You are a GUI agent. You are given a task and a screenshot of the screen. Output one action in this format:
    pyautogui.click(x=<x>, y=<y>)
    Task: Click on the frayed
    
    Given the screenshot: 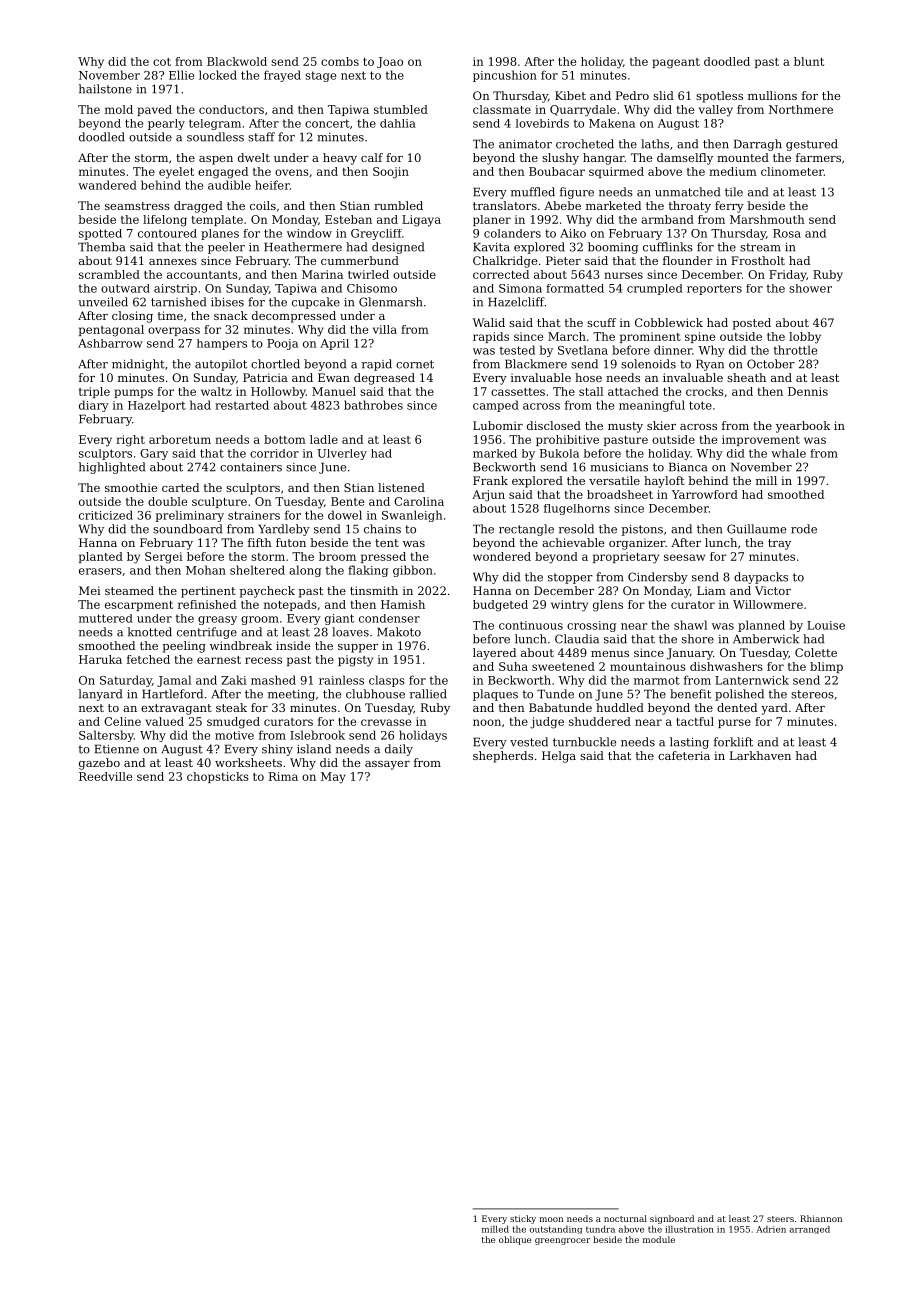 What is the action you would take?
    pyautogui.click(x=282, y=76)
